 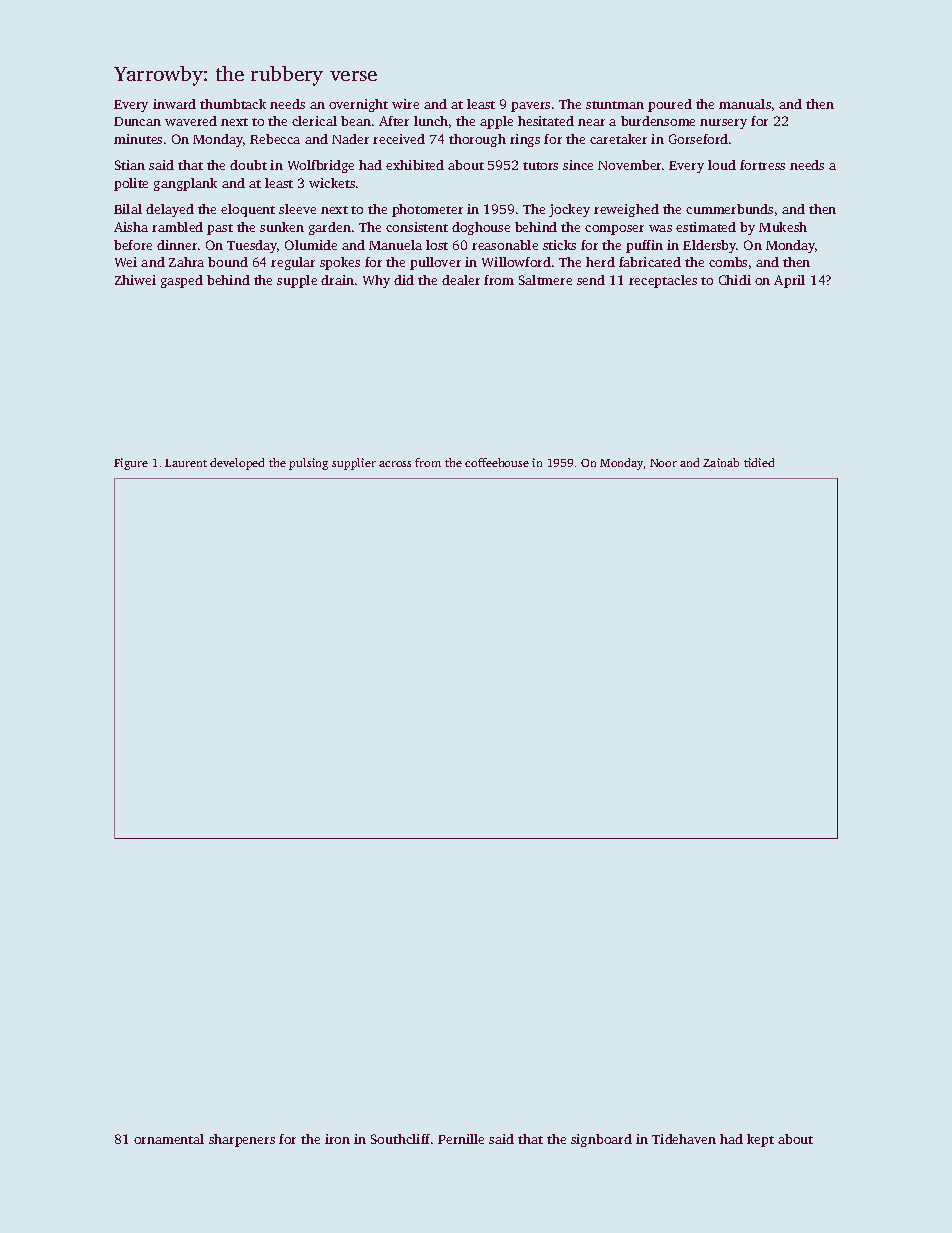 What do you see at coordinates (461, 280) in the screenshot?
I see `dealer` at bounding box center [461, 280].
